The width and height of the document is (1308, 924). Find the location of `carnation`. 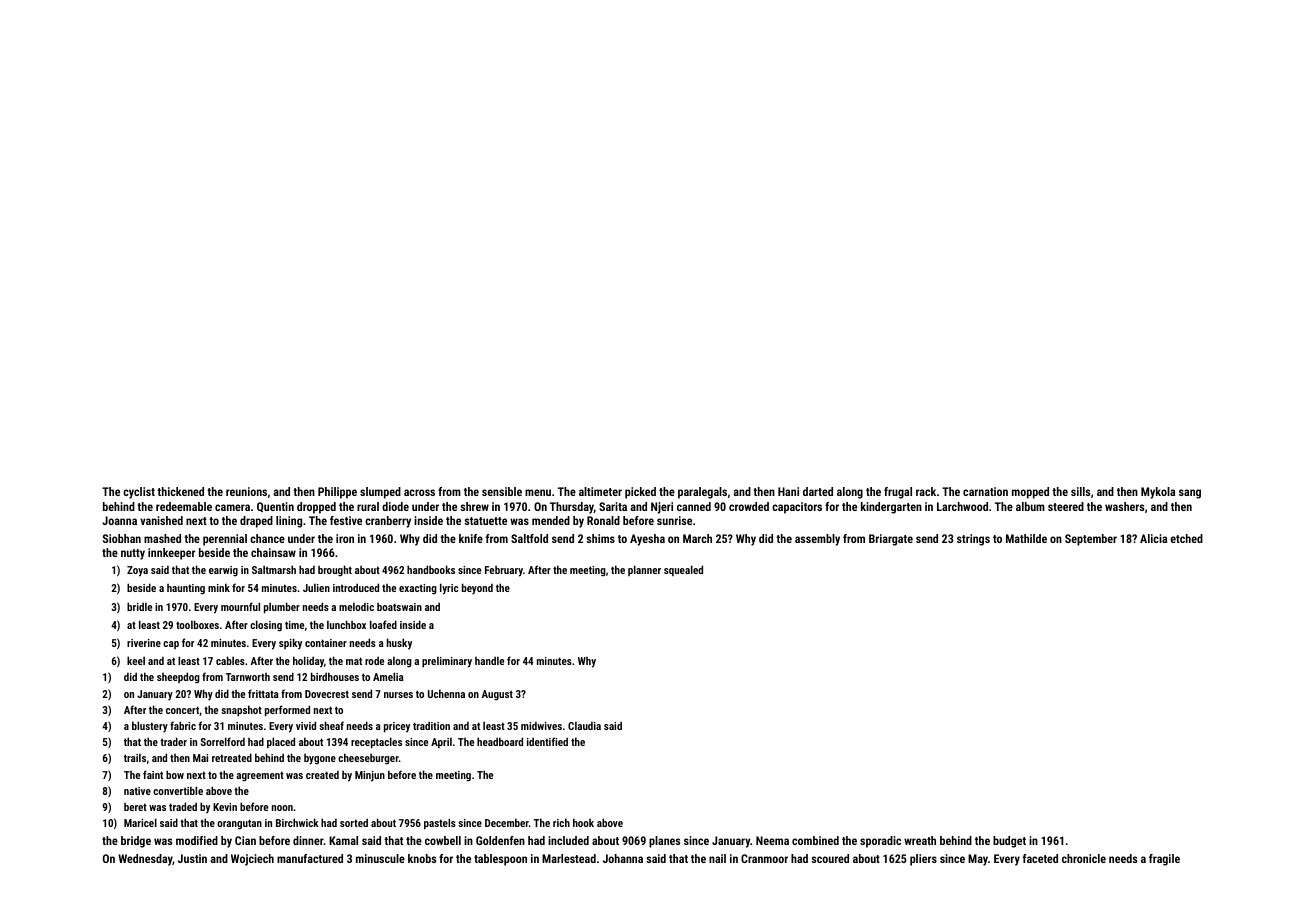

carnation is located at coordinates (985, 491).
